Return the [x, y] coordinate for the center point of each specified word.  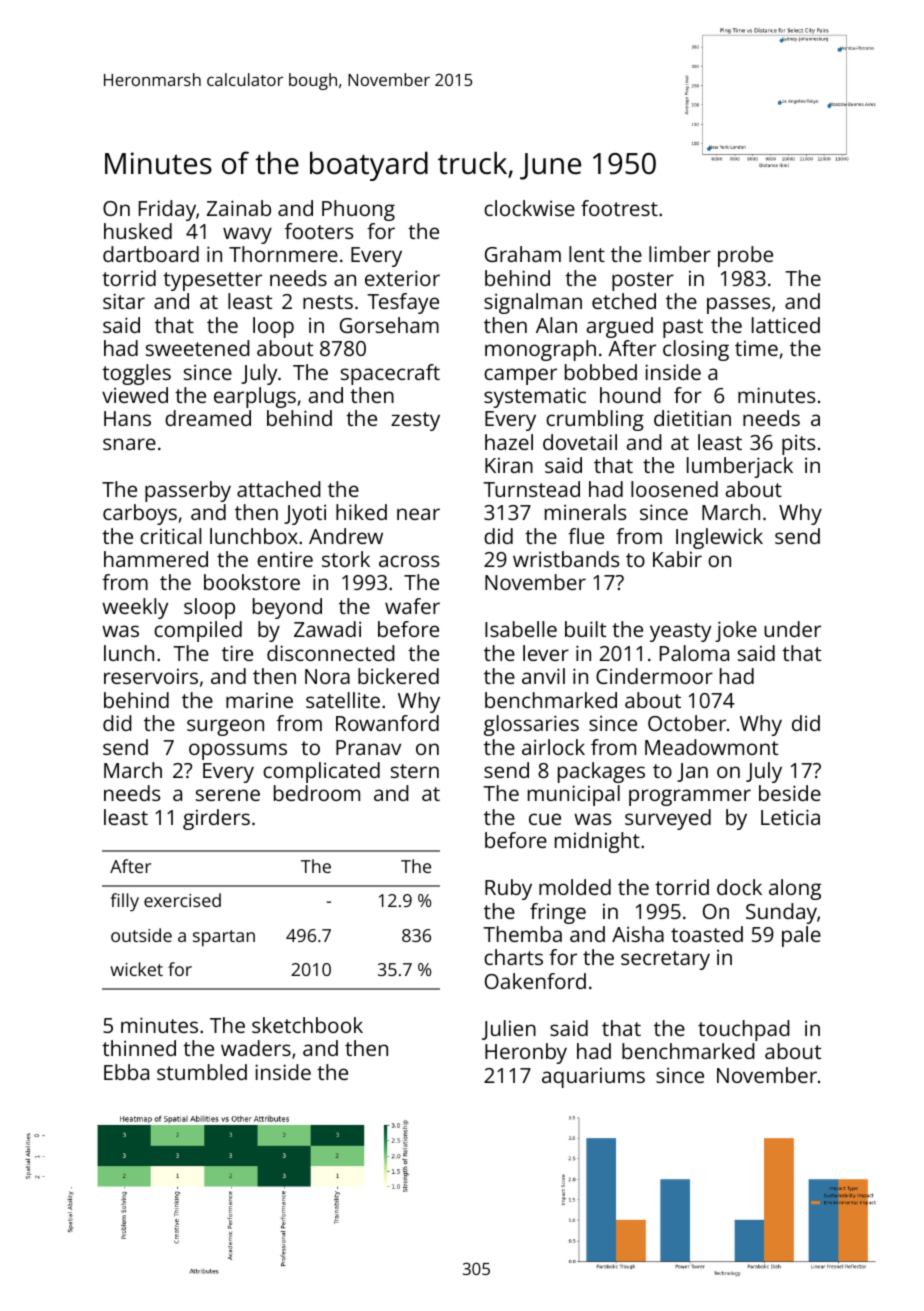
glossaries [531, 725]
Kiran [509, 465]
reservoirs [151, 676]
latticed [786, 325]
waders [256, 1048]
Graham [523, 254]
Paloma [694, 653]
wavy [247, 235]
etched [624, 301]
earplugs [255, 397]
